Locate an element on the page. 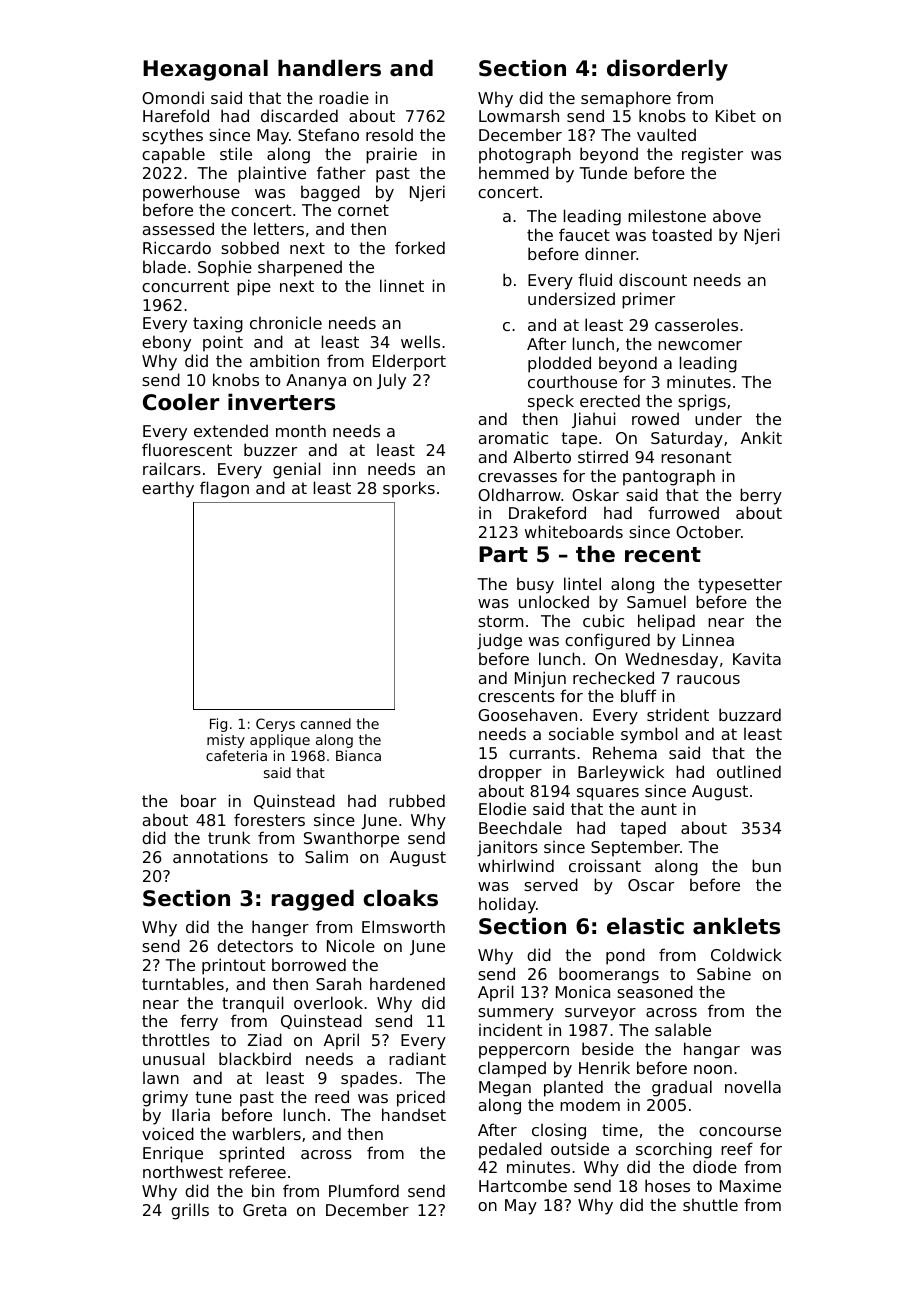  handlers is located at coordinates (329, 68).
